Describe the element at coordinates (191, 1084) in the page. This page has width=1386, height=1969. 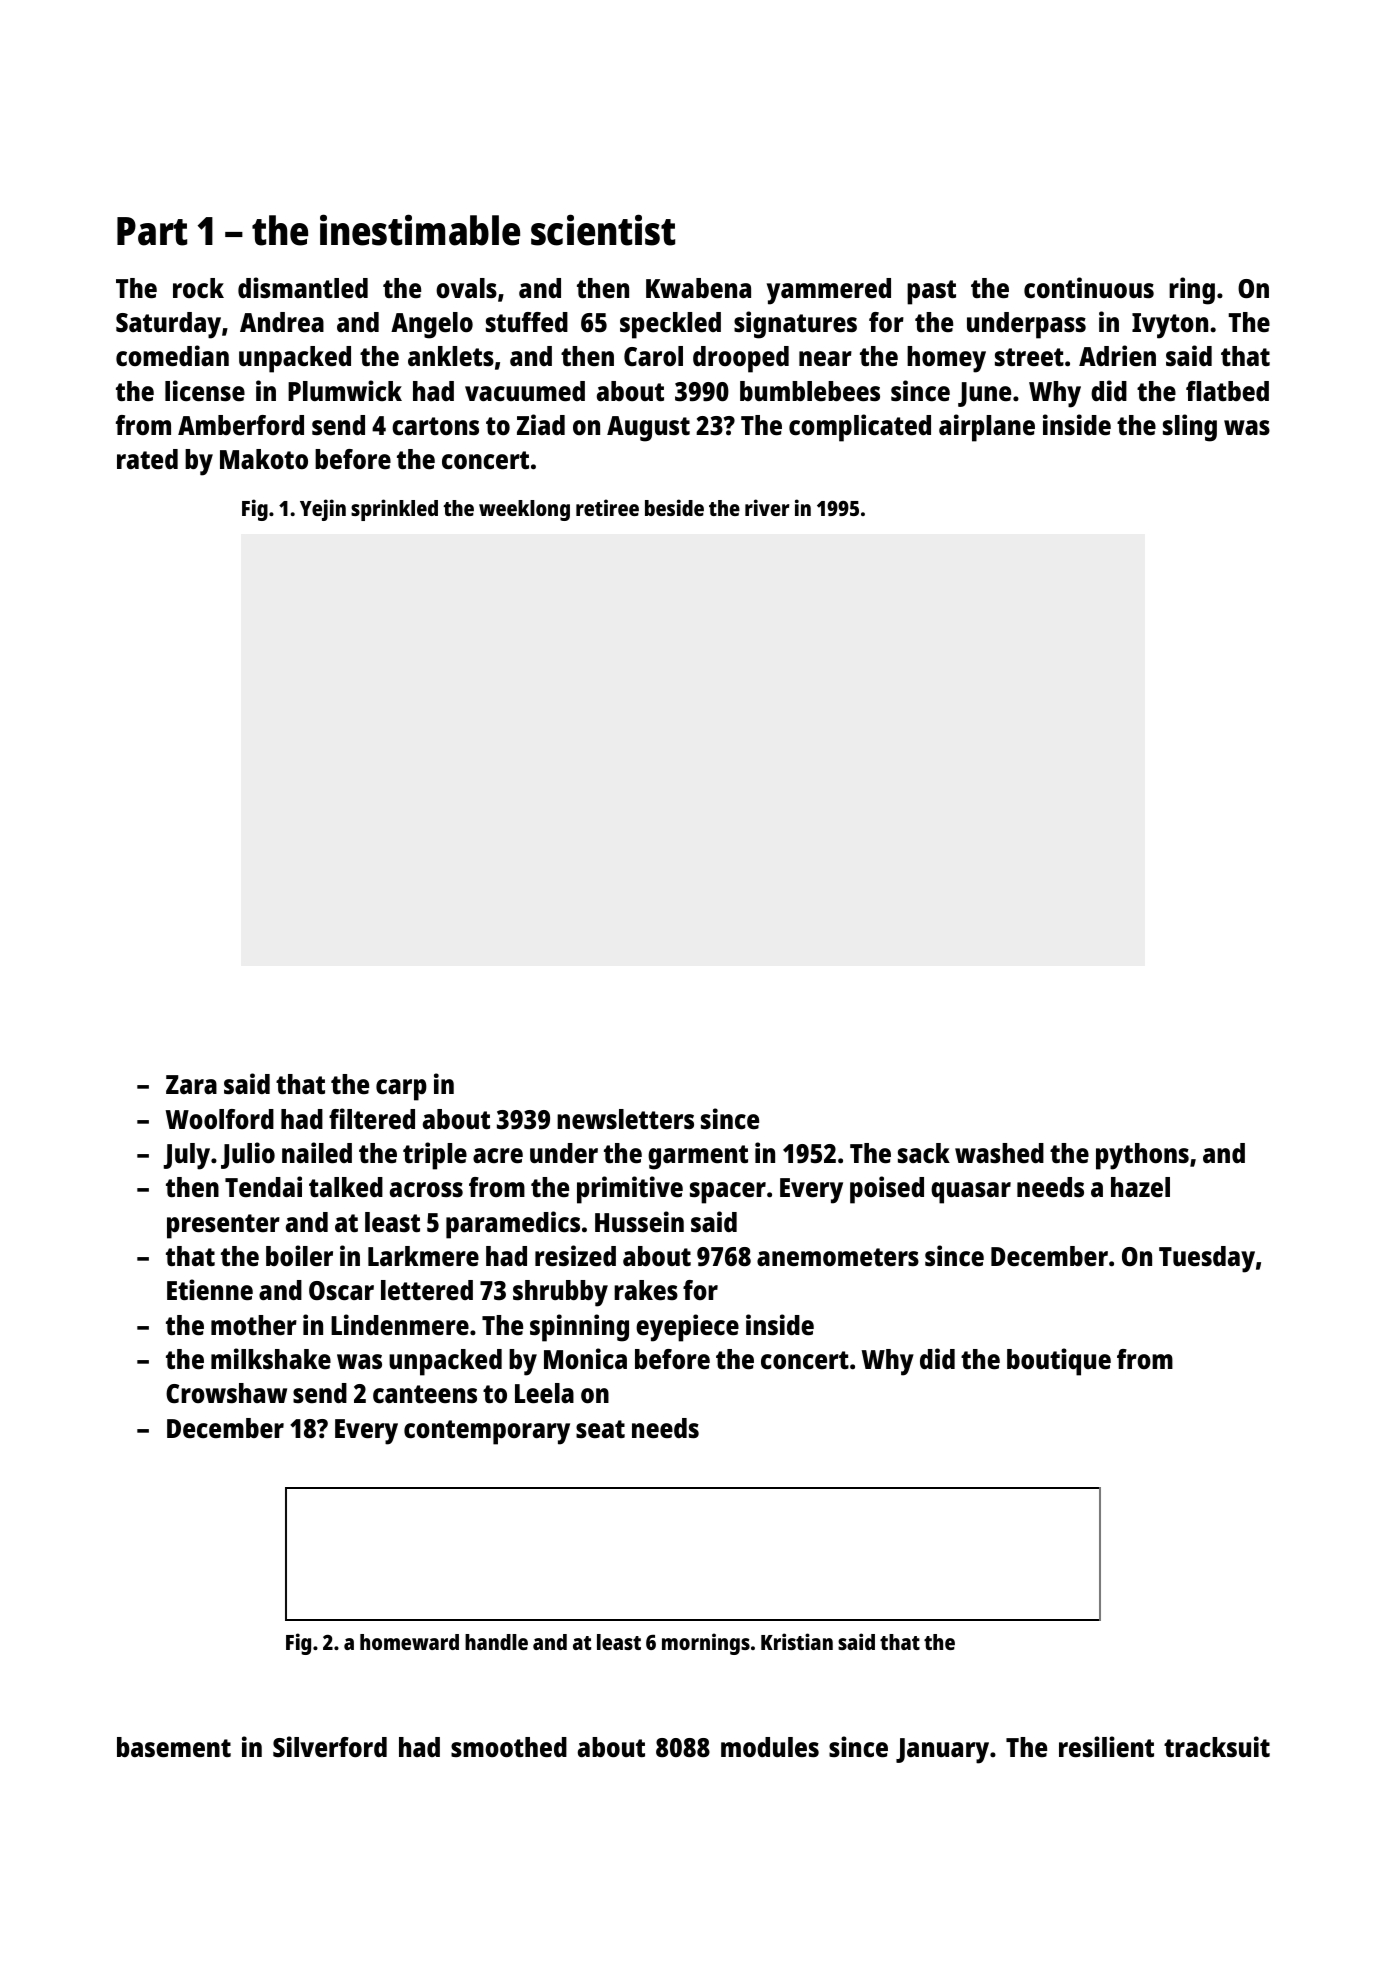
I see `Zara` at that location.
